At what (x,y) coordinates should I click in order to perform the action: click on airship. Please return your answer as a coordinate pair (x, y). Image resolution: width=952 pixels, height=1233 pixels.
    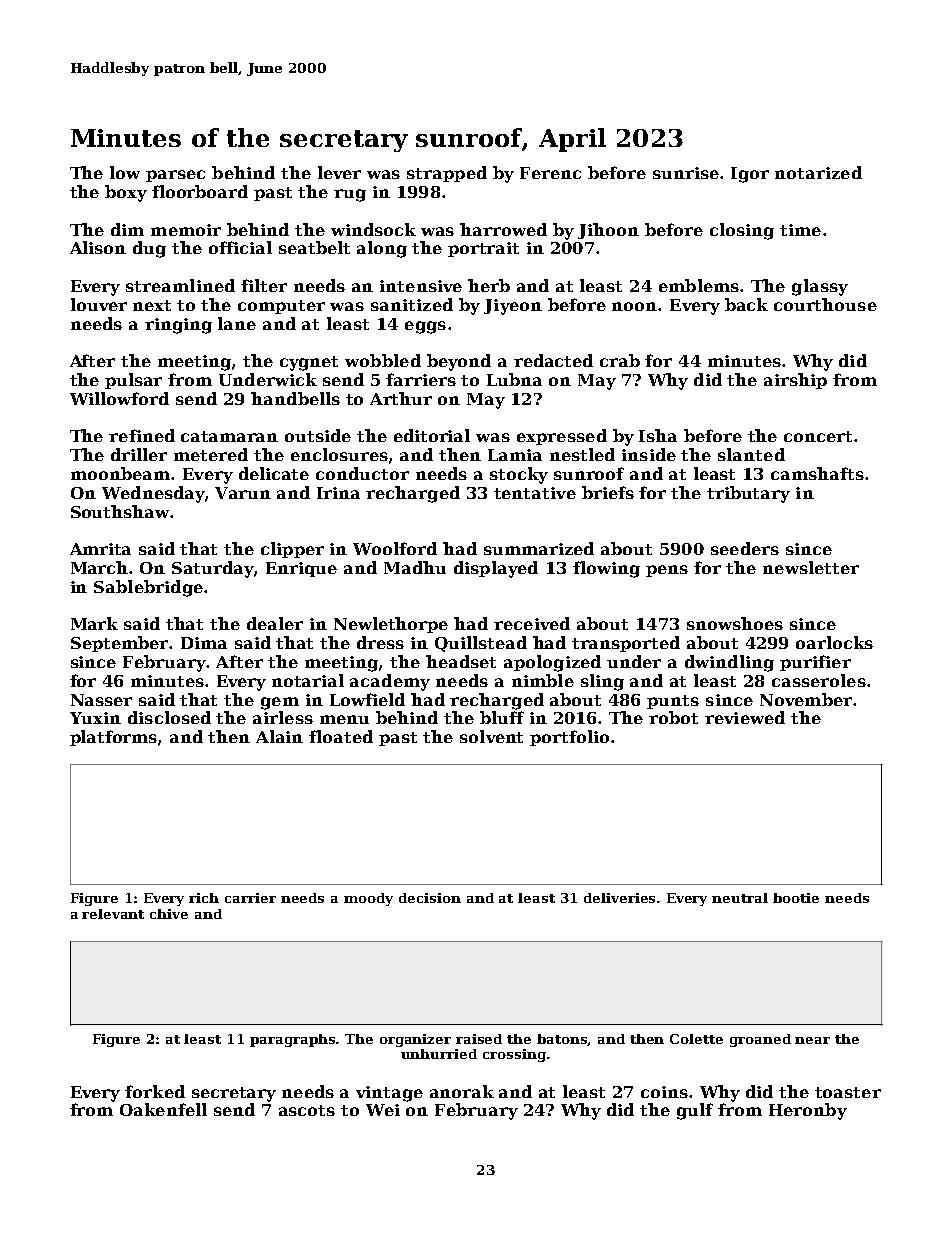
    Looking at the image, I should click on (795, 381).
